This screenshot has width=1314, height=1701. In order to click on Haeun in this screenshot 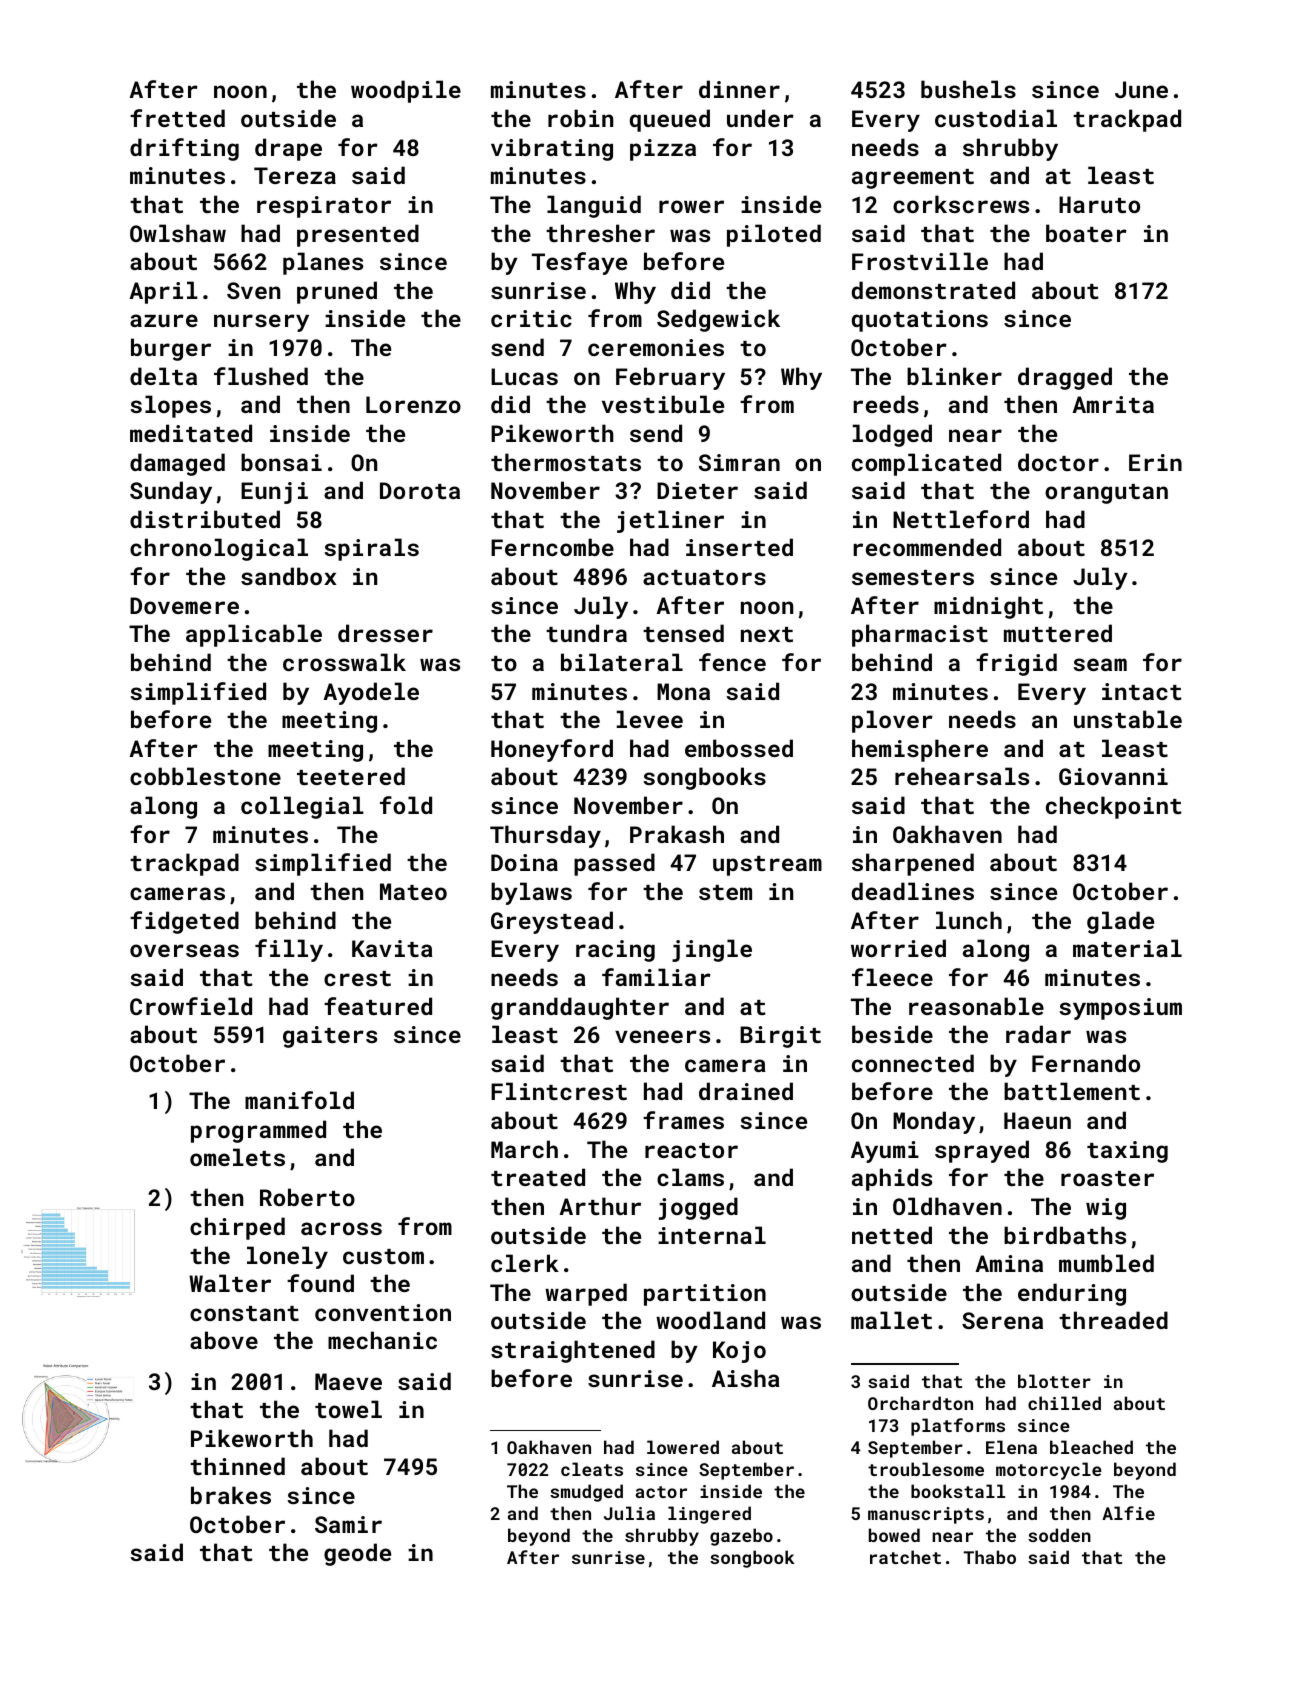, I will do `click(1037, 1120)`.
